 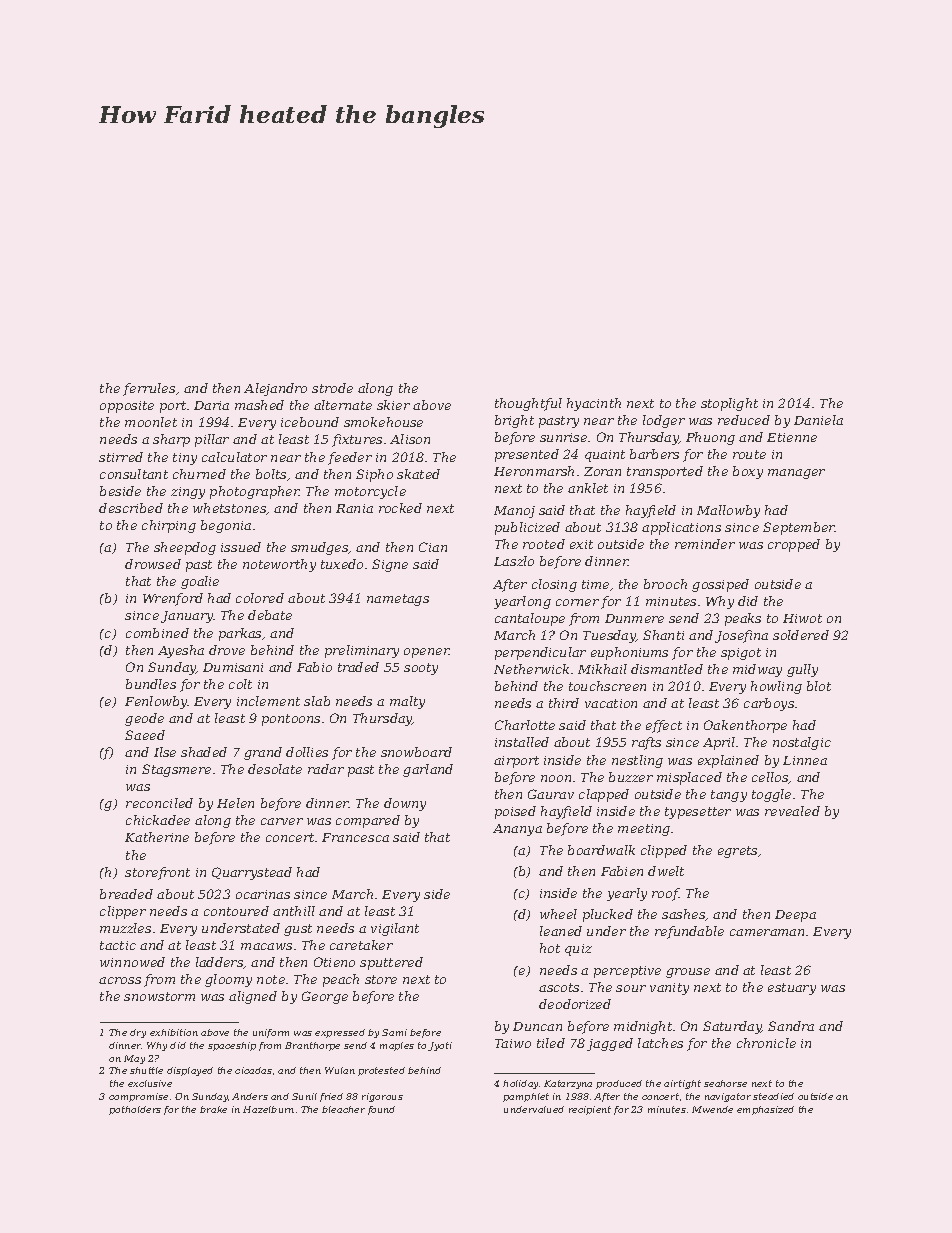 What do you see at coordinates (407, 702) in the page?
I see `malty` at bounding box center [407, 702].
